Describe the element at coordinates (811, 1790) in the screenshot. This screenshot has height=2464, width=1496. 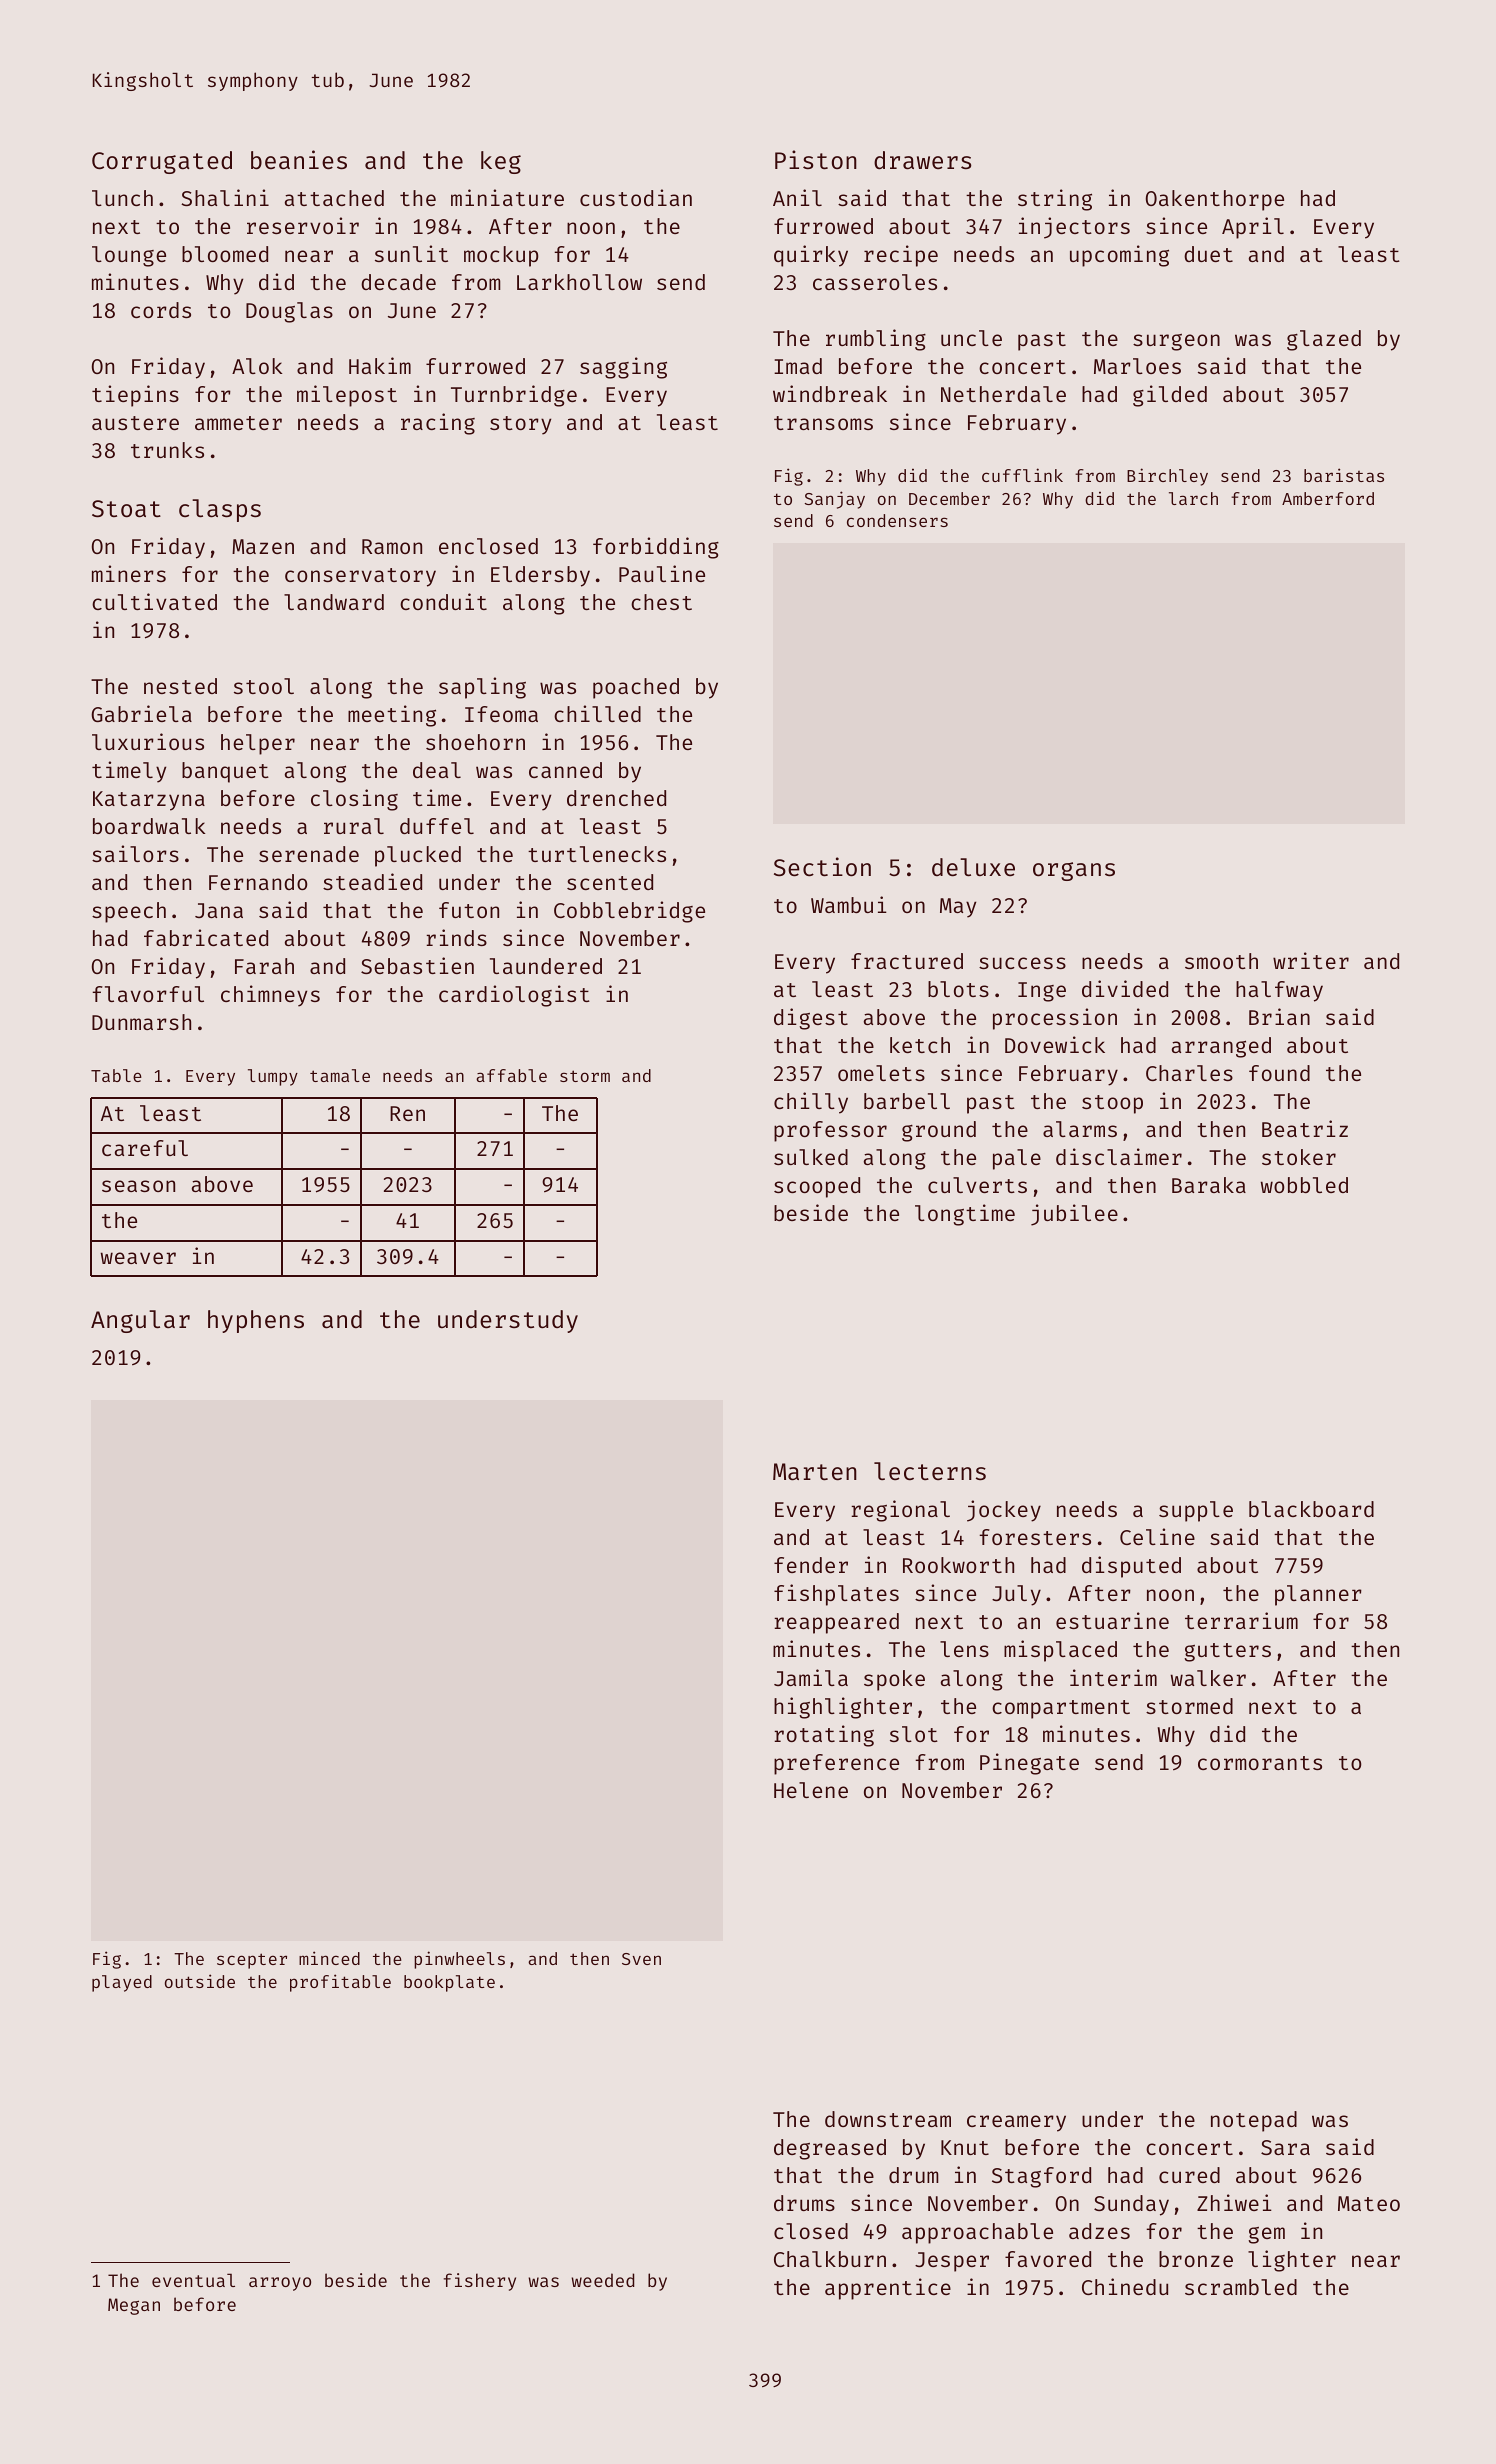
I see `Helene` at that location.
